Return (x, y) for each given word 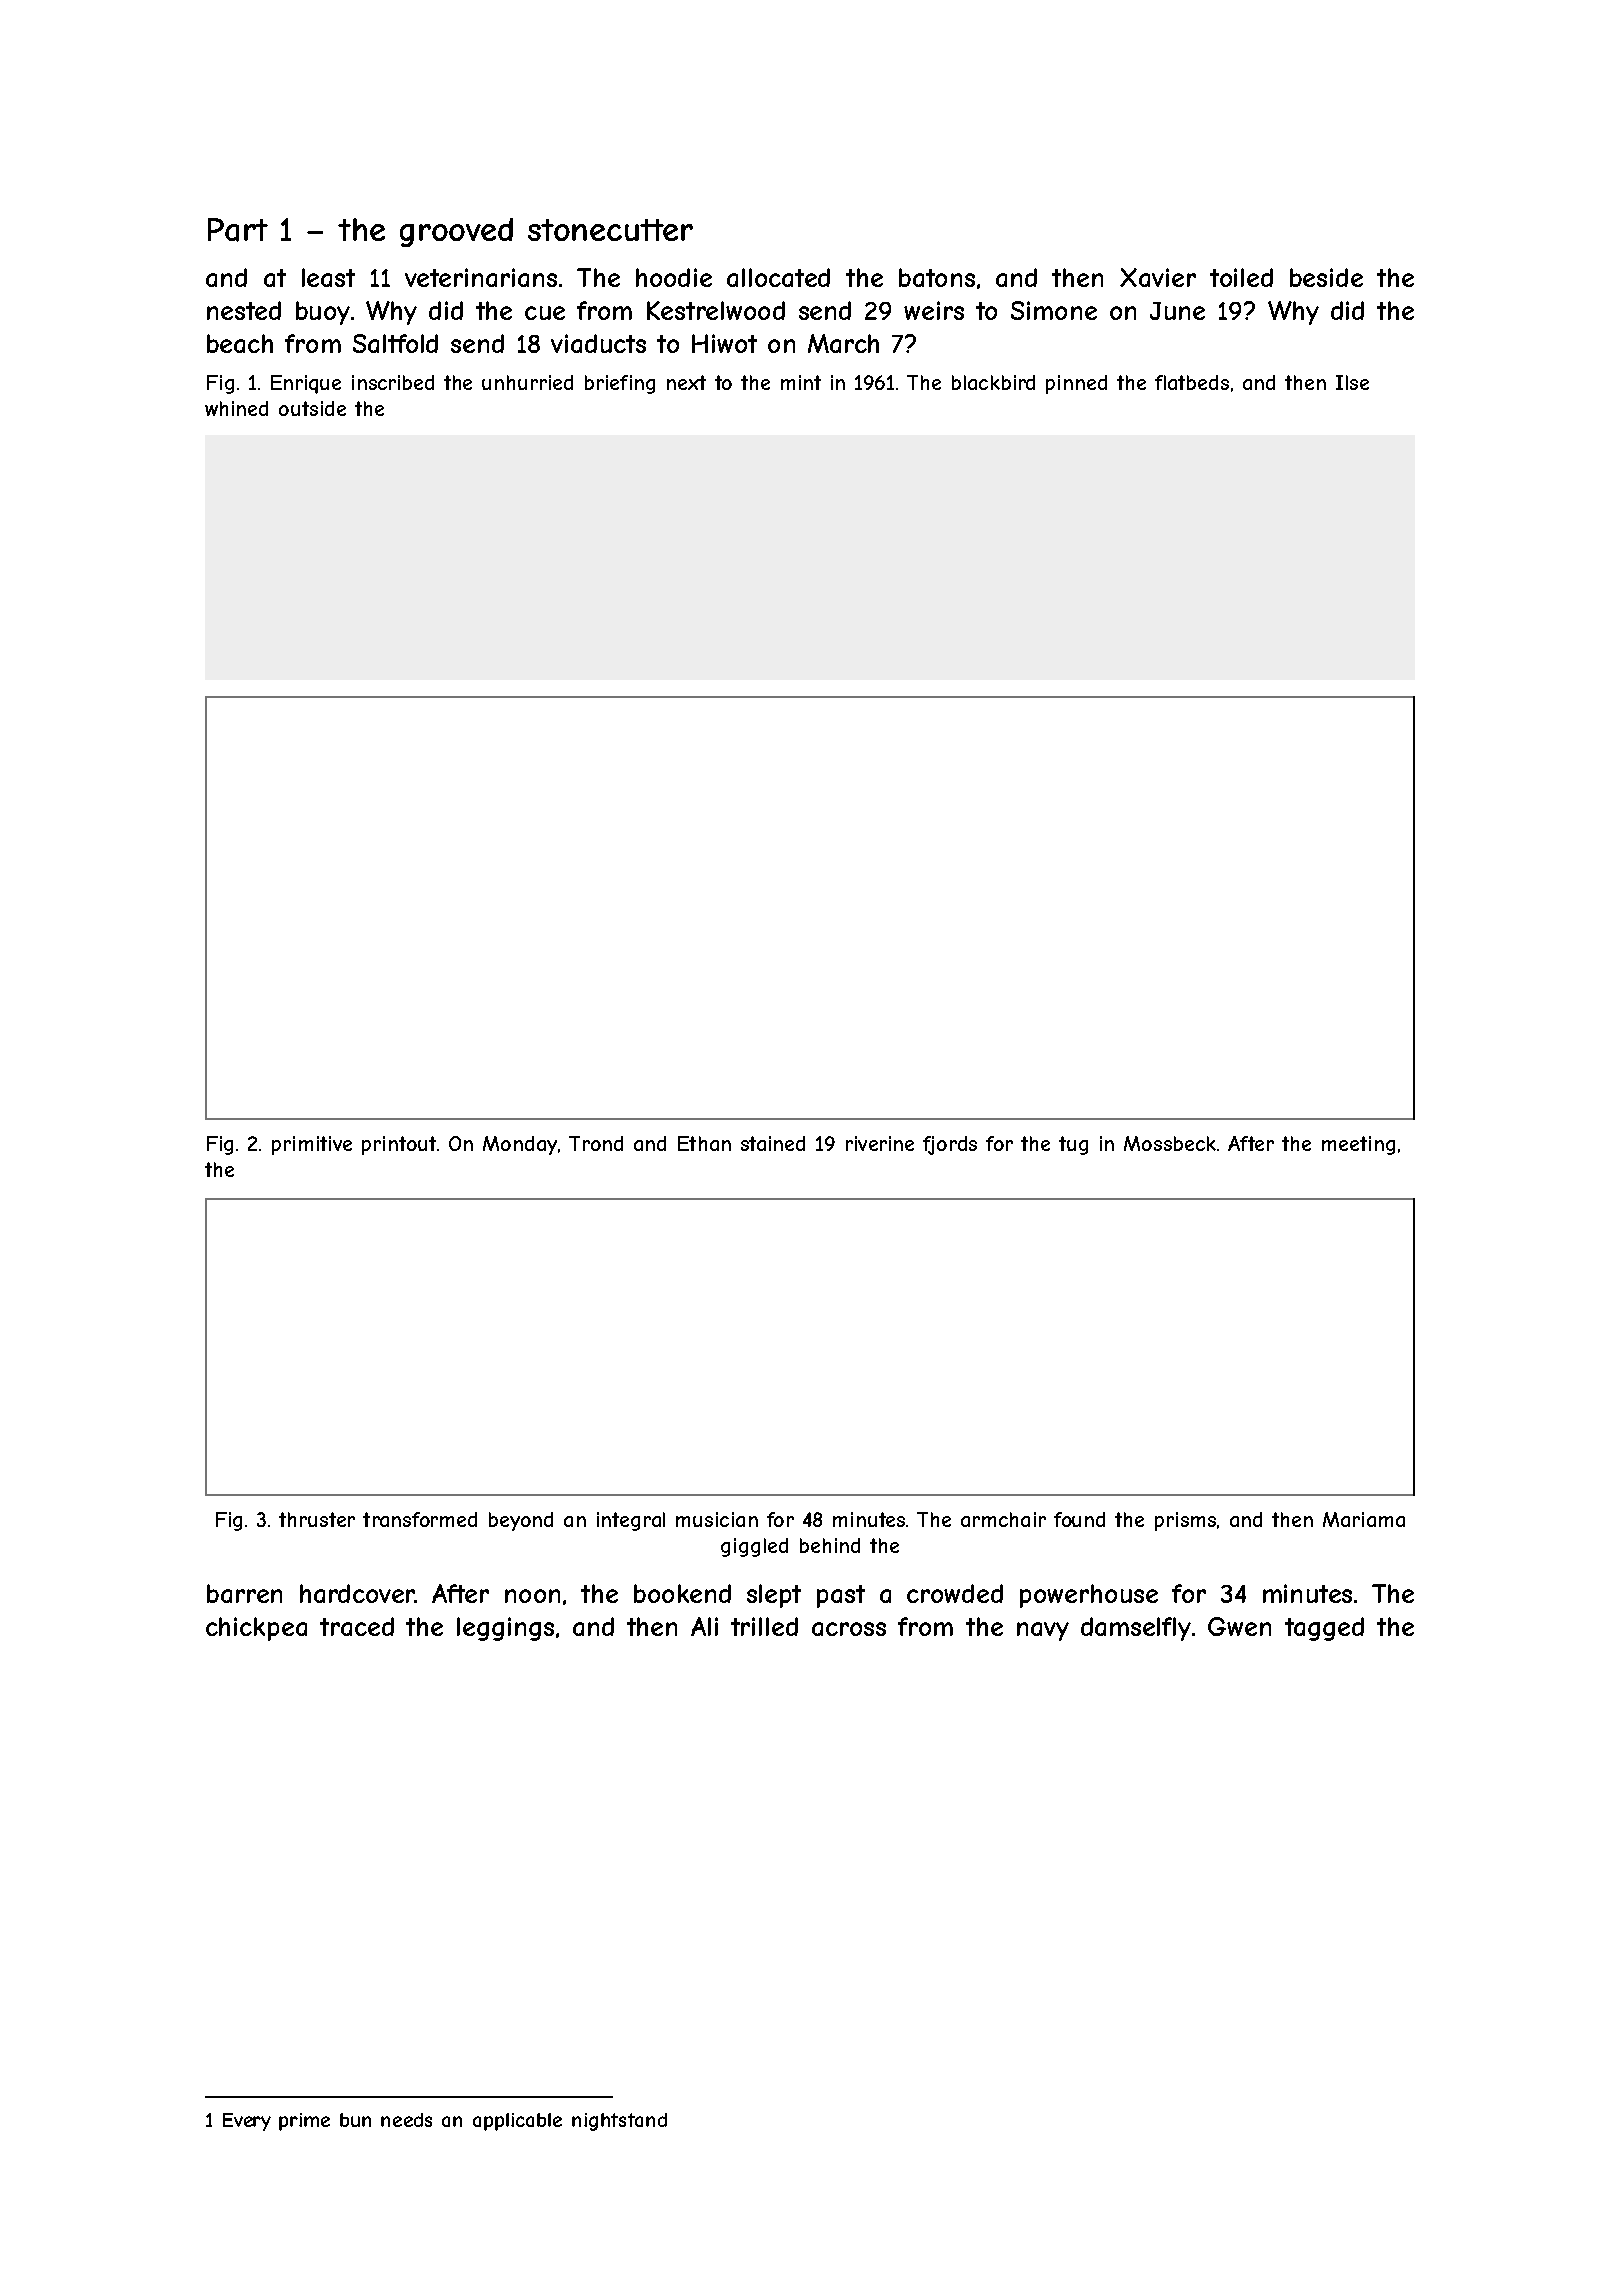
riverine (880, 1143)
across (849, 1629)
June (1177, 311)
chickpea (256, 1629)
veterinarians (481, 277)
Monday (520, 1145)
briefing (620, 384)
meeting (1358, 1145)
